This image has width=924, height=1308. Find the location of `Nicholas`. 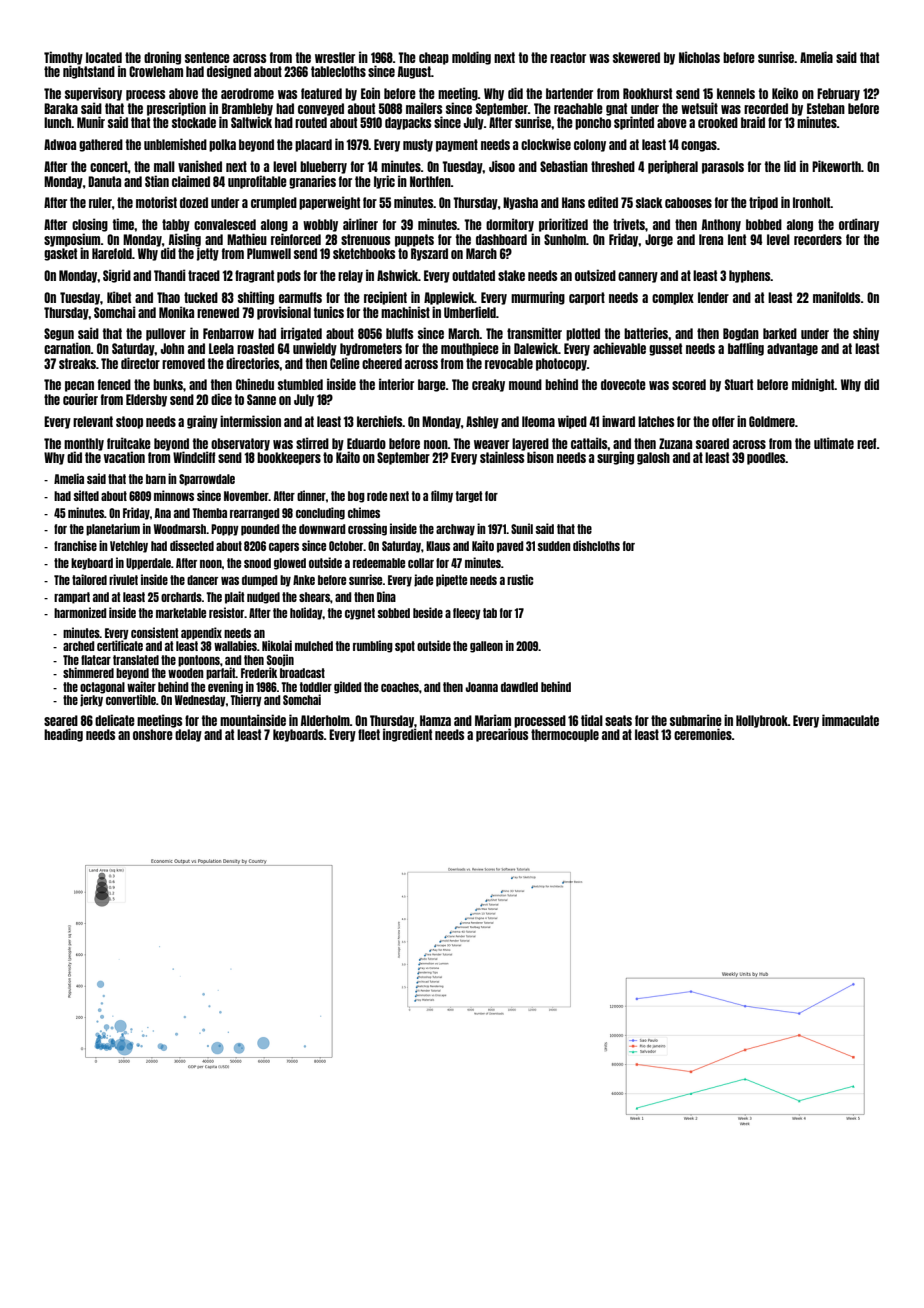

Nicholas is located at coordinates (699, 57).
